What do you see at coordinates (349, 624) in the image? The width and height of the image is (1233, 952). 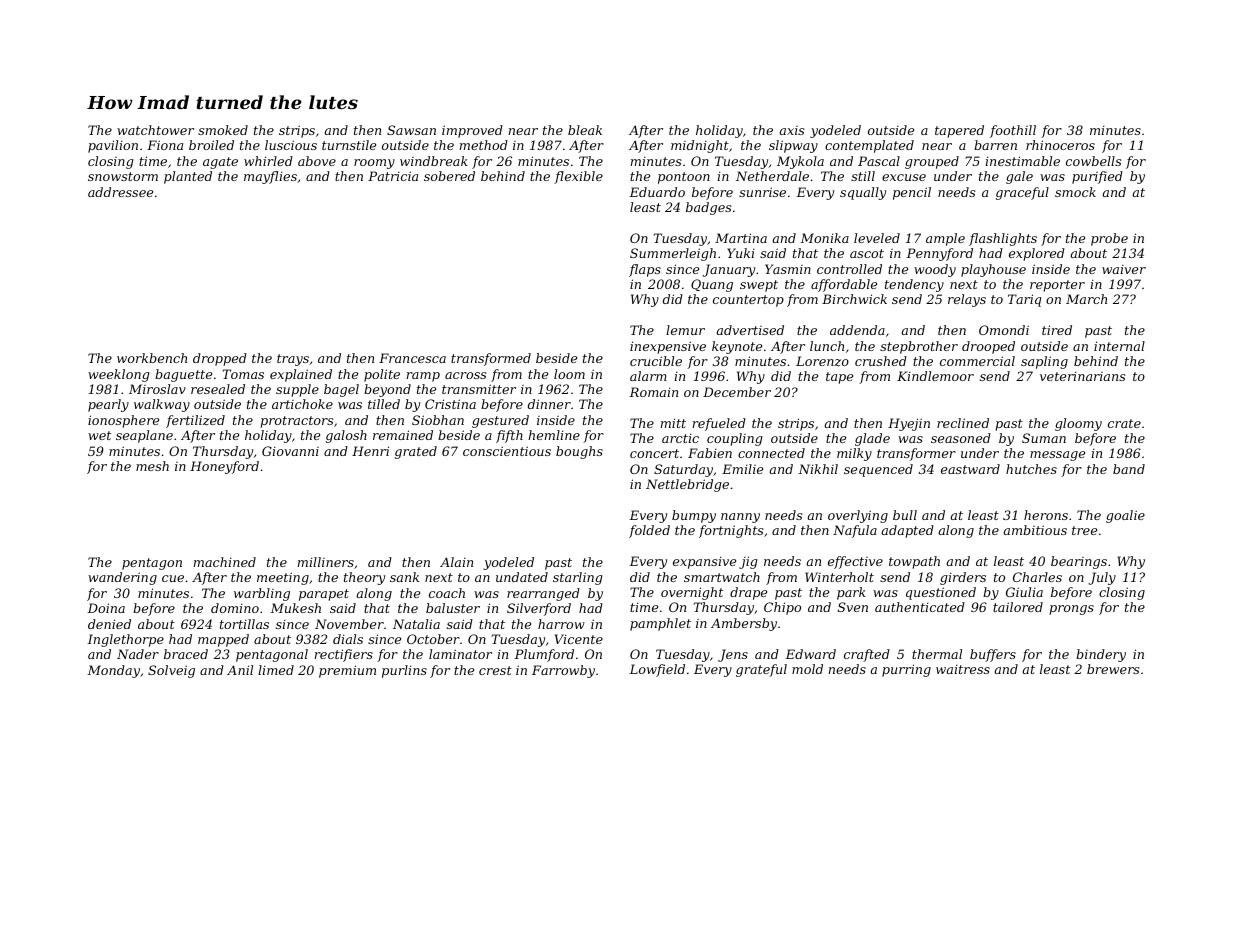 I see `November` at bounding box center [349, 624].
